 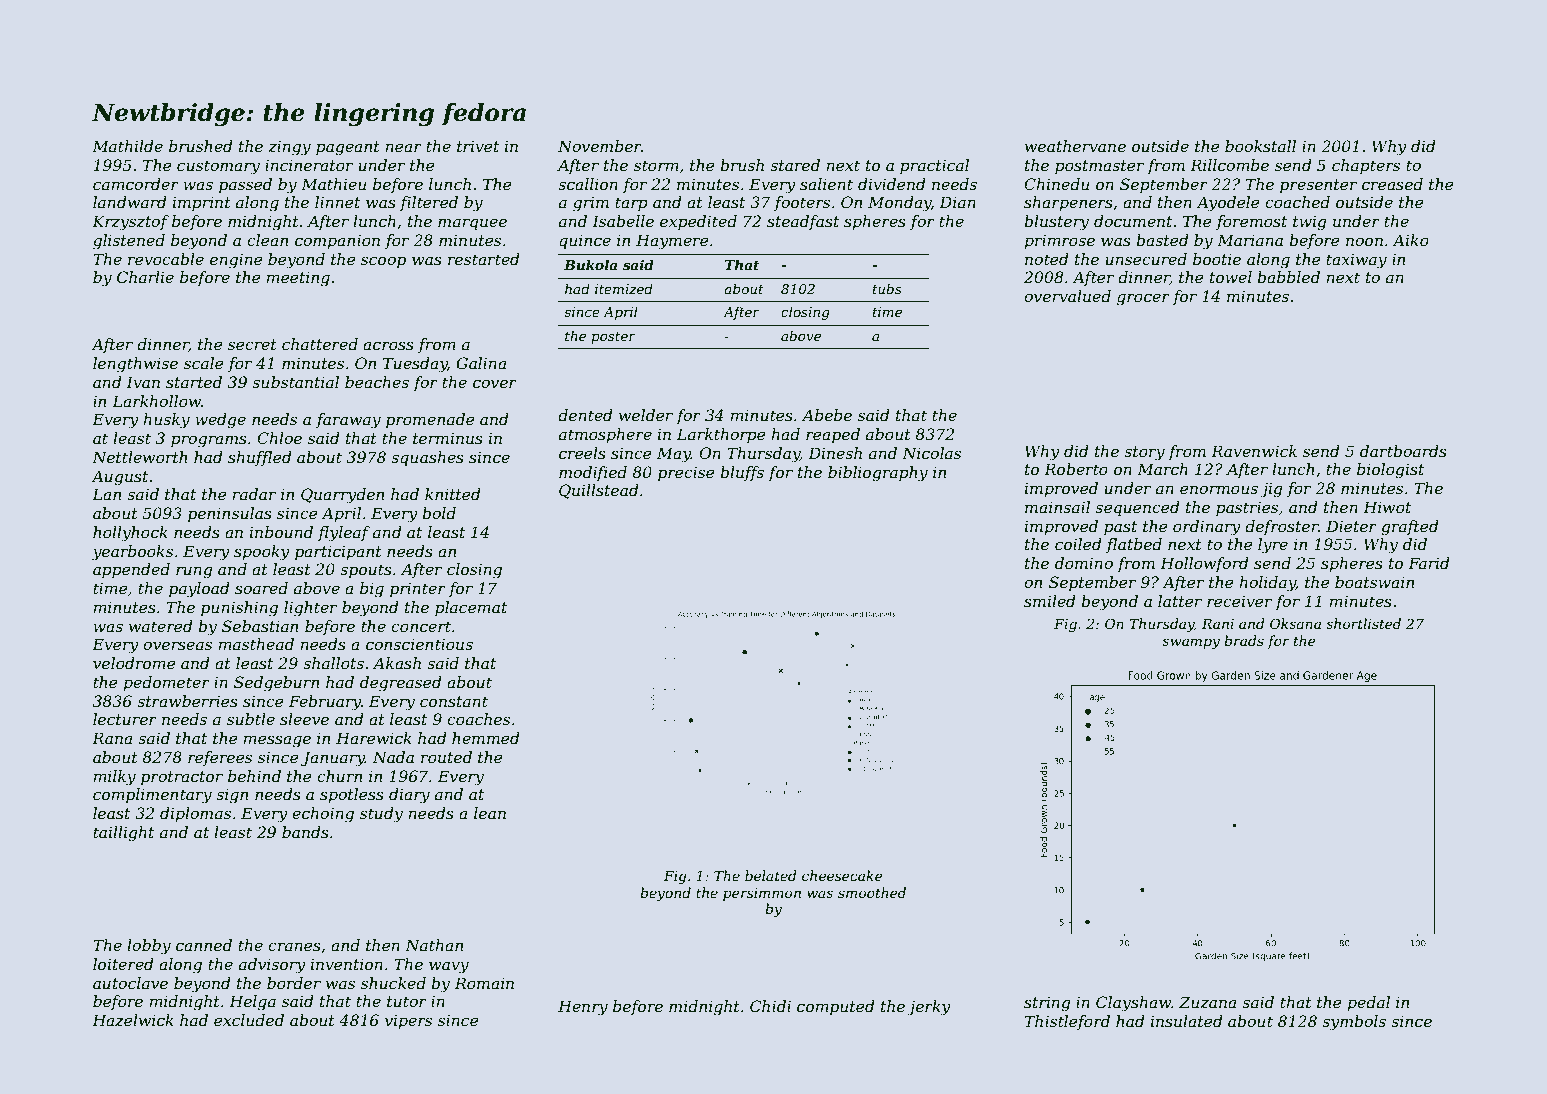 I want to click on excluded, so click(x=249, y=1020).
